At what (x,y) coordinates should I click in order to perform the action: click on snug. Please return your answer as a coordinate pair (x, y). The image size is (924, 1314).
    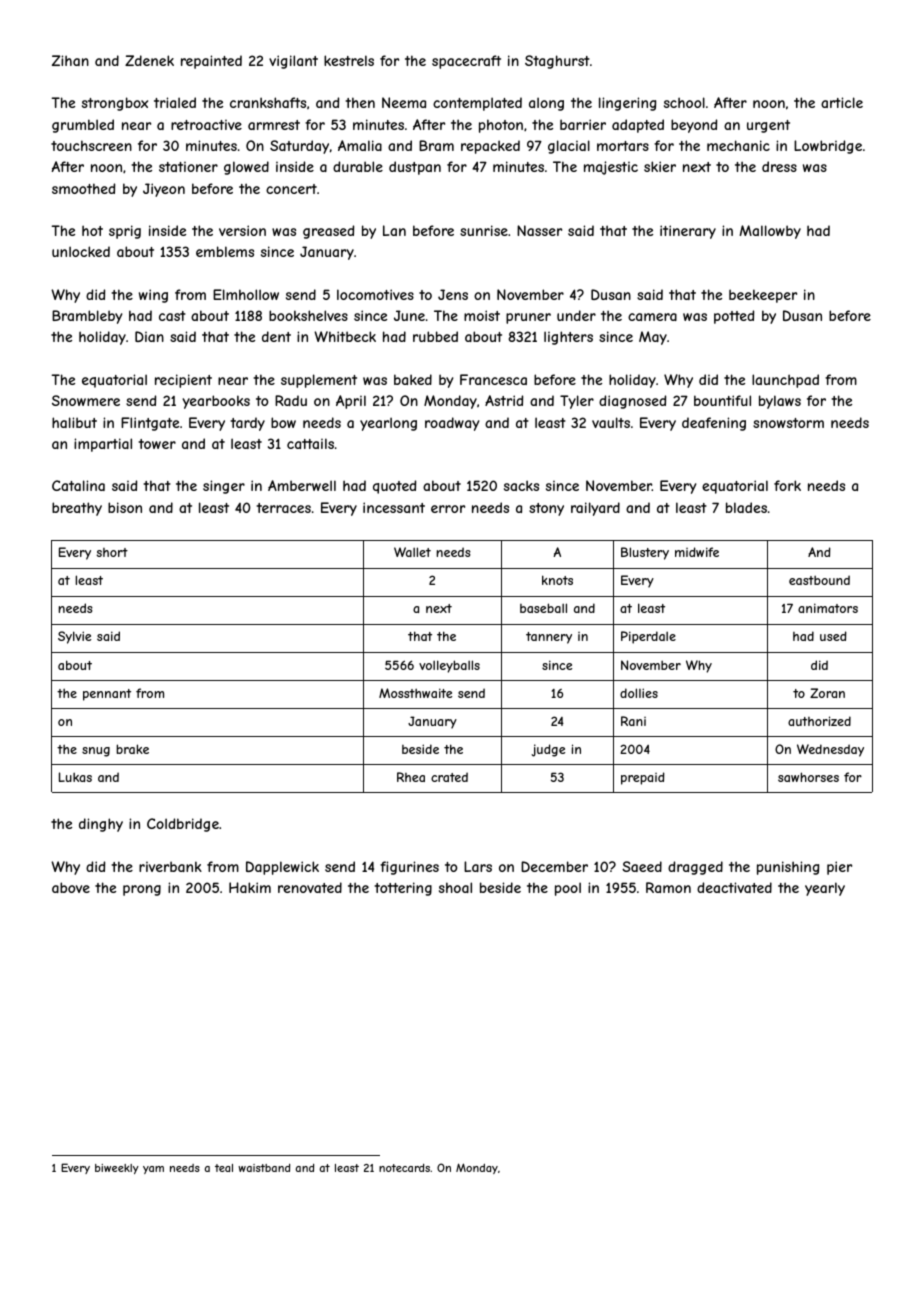
    Looking at the image, I should click on (96, 752).
